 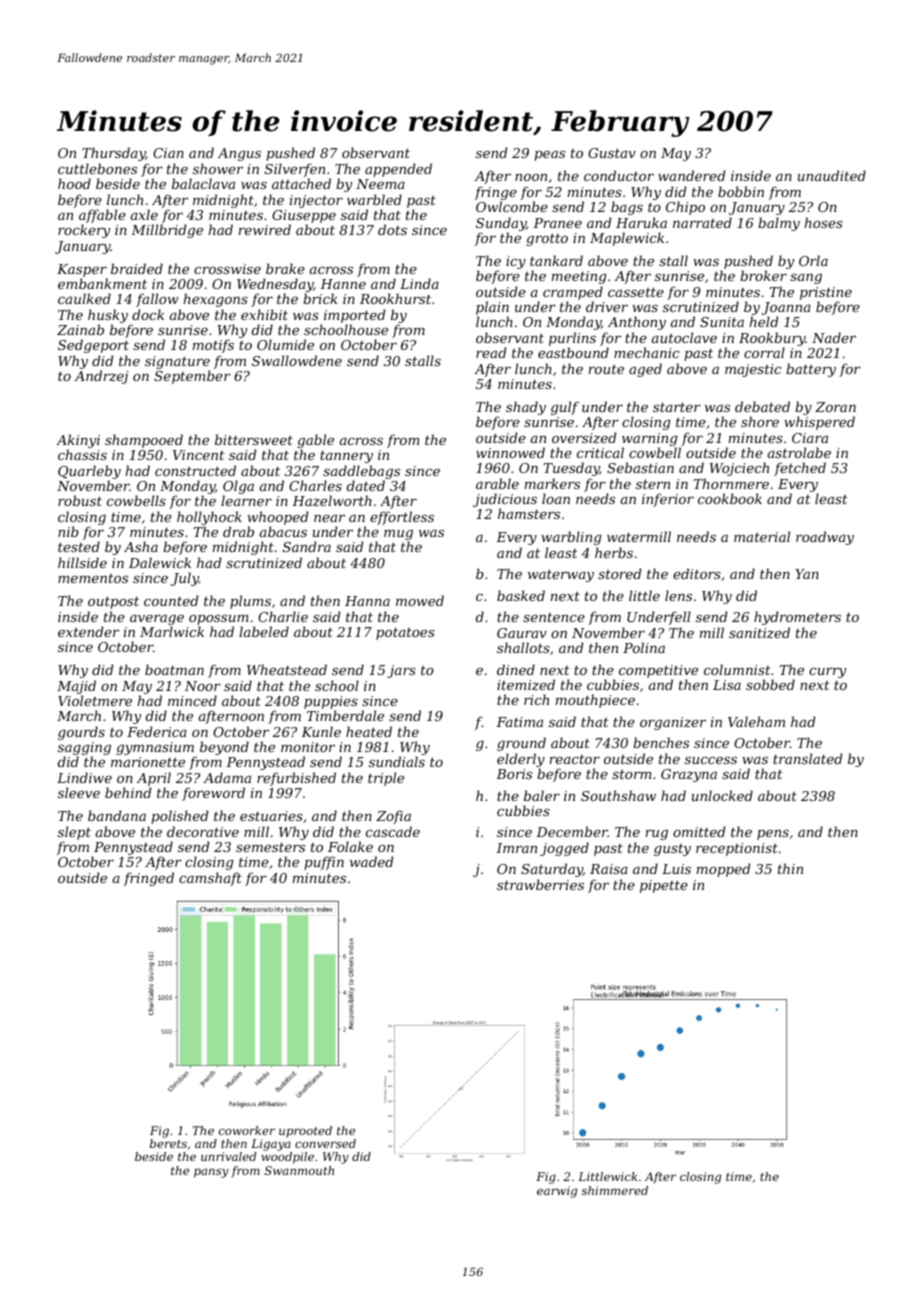 What do you see at coordinates (672, 850) in the screenshot?
I see `gusty` at bounding box center [672, 850].
